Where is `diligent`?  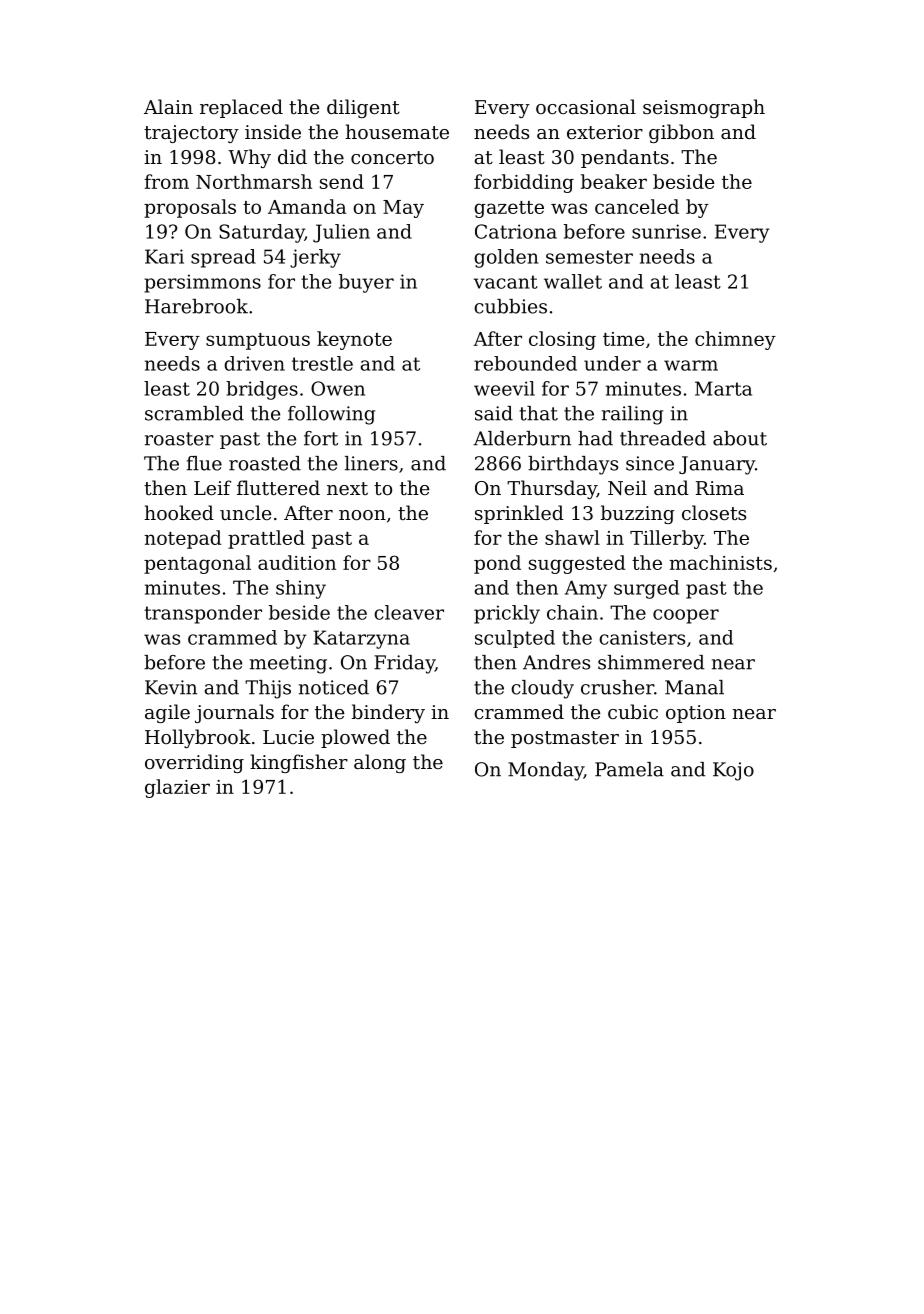 diligent is located at coordinates (363, 108).
